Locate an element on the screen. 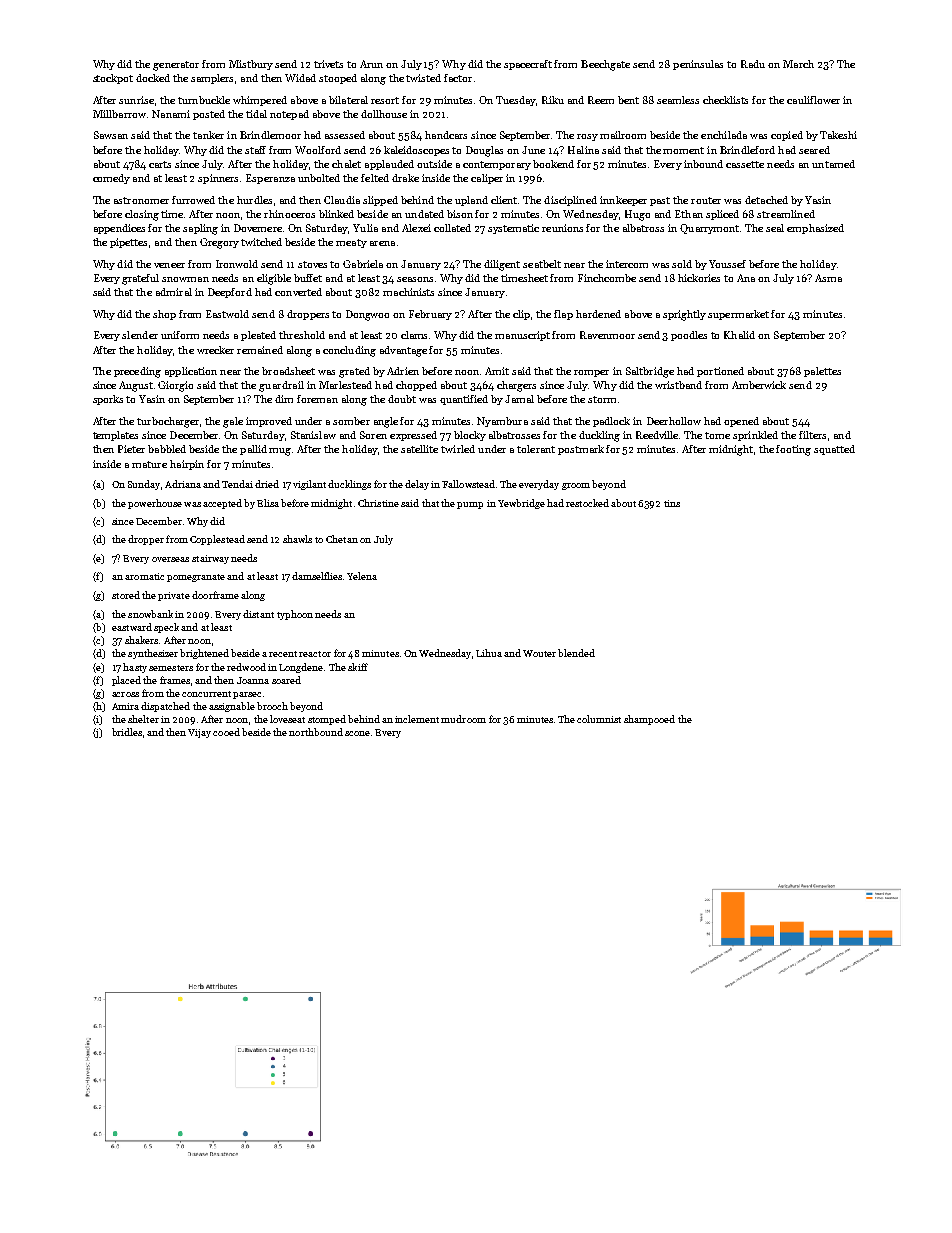 The image size is (952, 1233). disciplined is located at coordinates (570, 201).
